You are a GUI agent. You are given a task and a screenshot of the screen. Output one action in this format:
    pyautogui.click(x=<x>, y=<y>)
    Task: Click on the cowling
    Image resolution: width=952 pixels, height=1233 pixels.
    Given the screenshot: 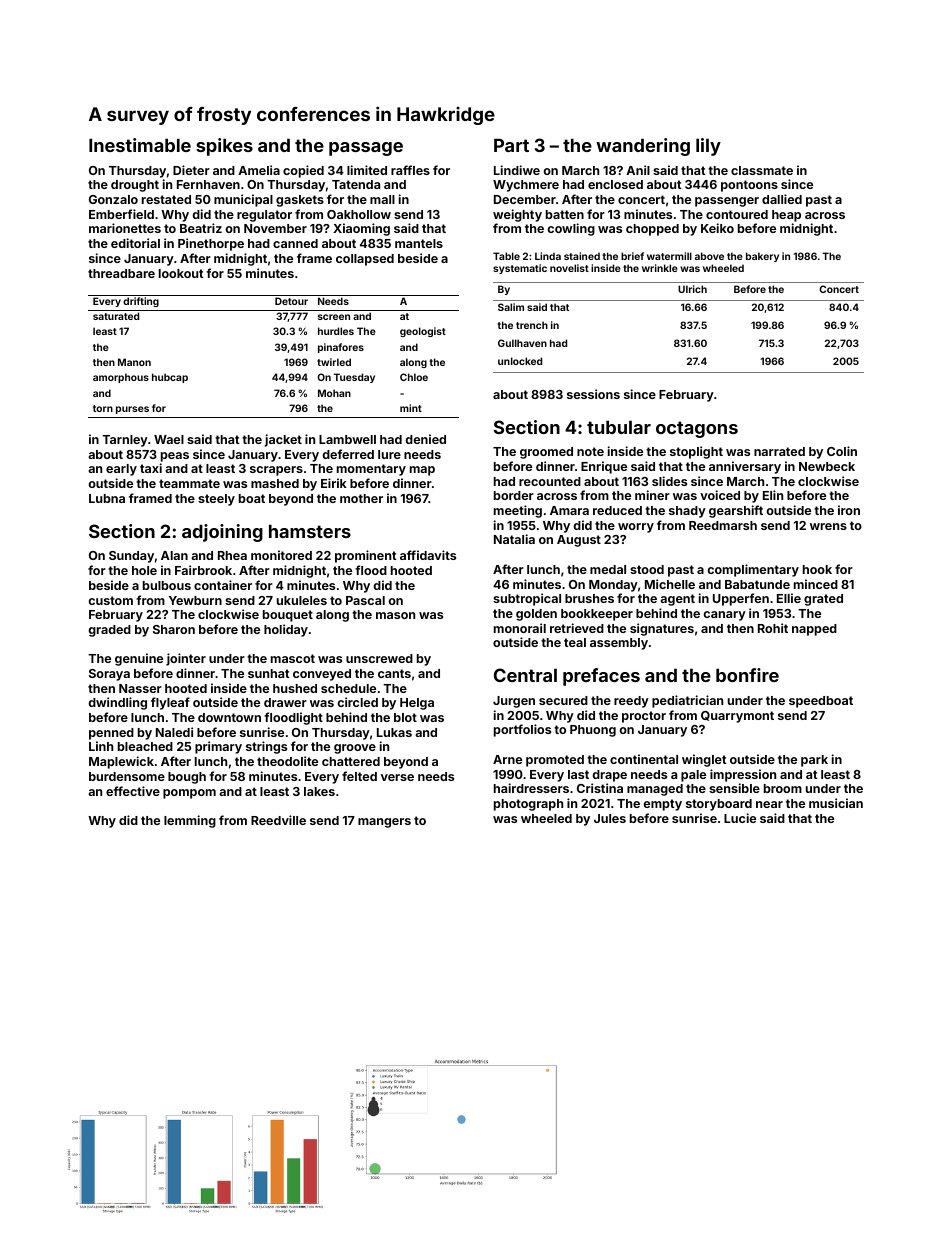 What is the action you would take?
    pyautogui.click(x=571, y=229)
